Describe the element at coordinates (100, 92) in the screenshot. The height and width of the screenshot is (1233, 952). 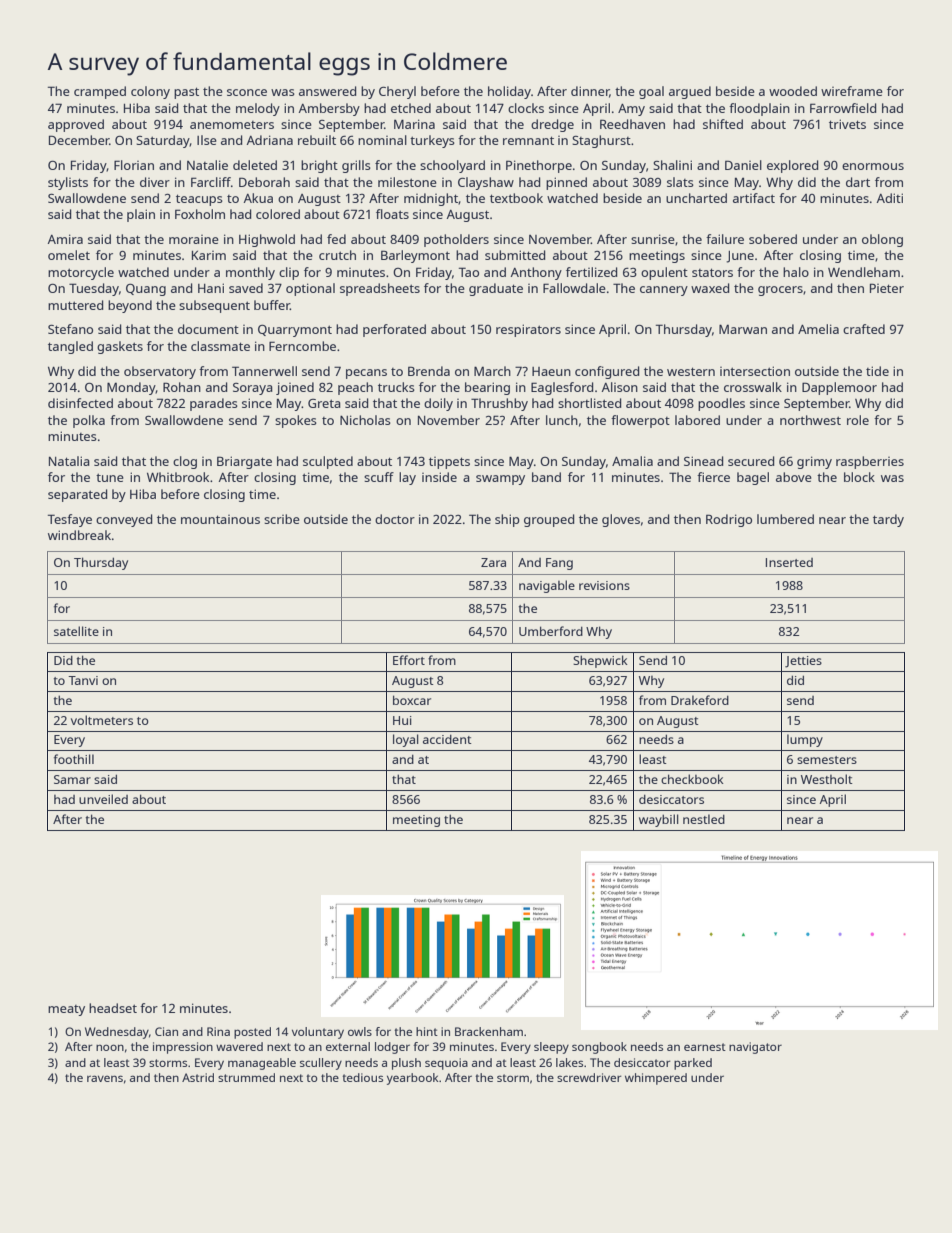
I see `cramped` at that location.
